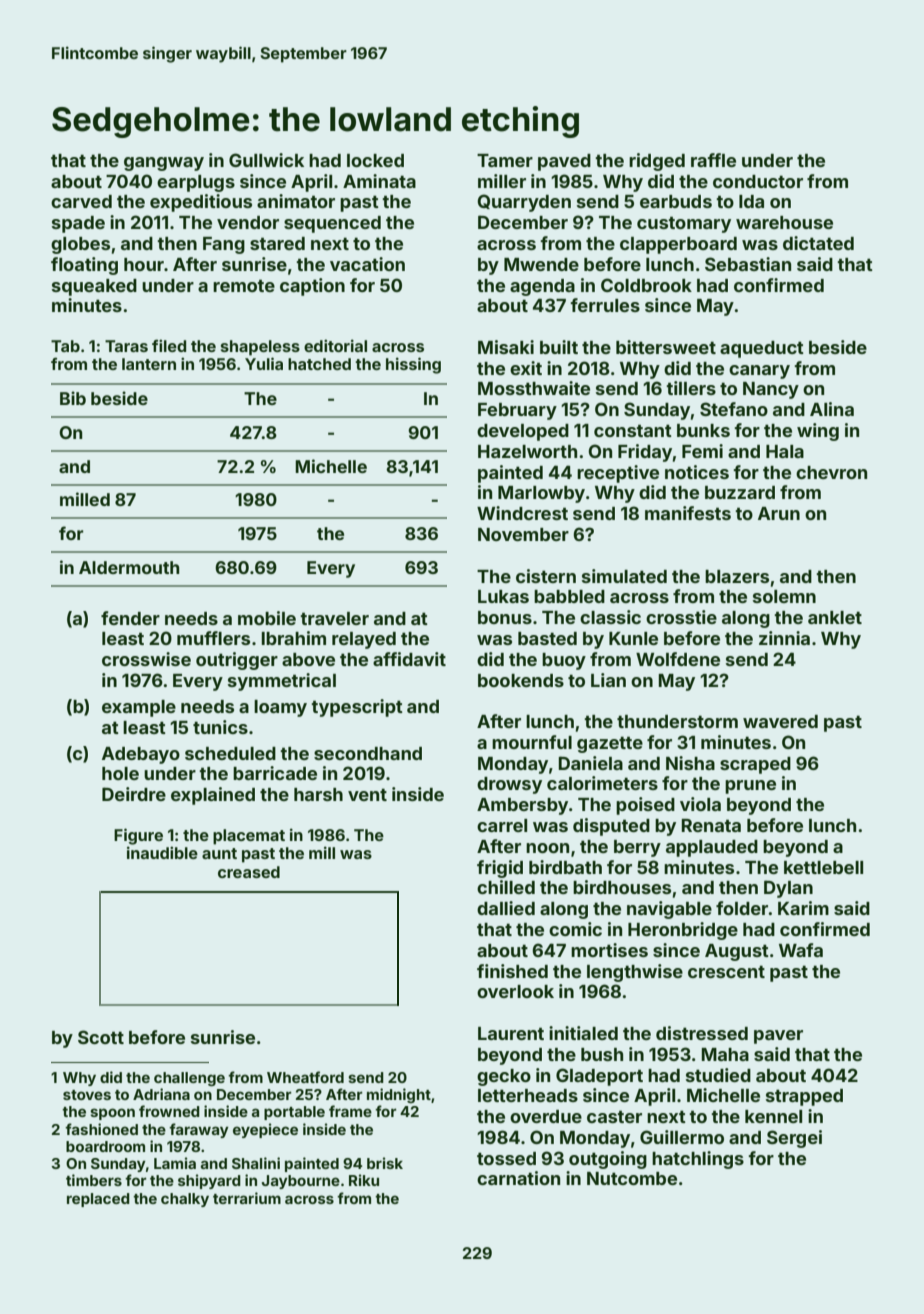 The image size is (924, 1314). Describe the element at coordinates (146, 659) in the document. I see `crosswise` at that location.
